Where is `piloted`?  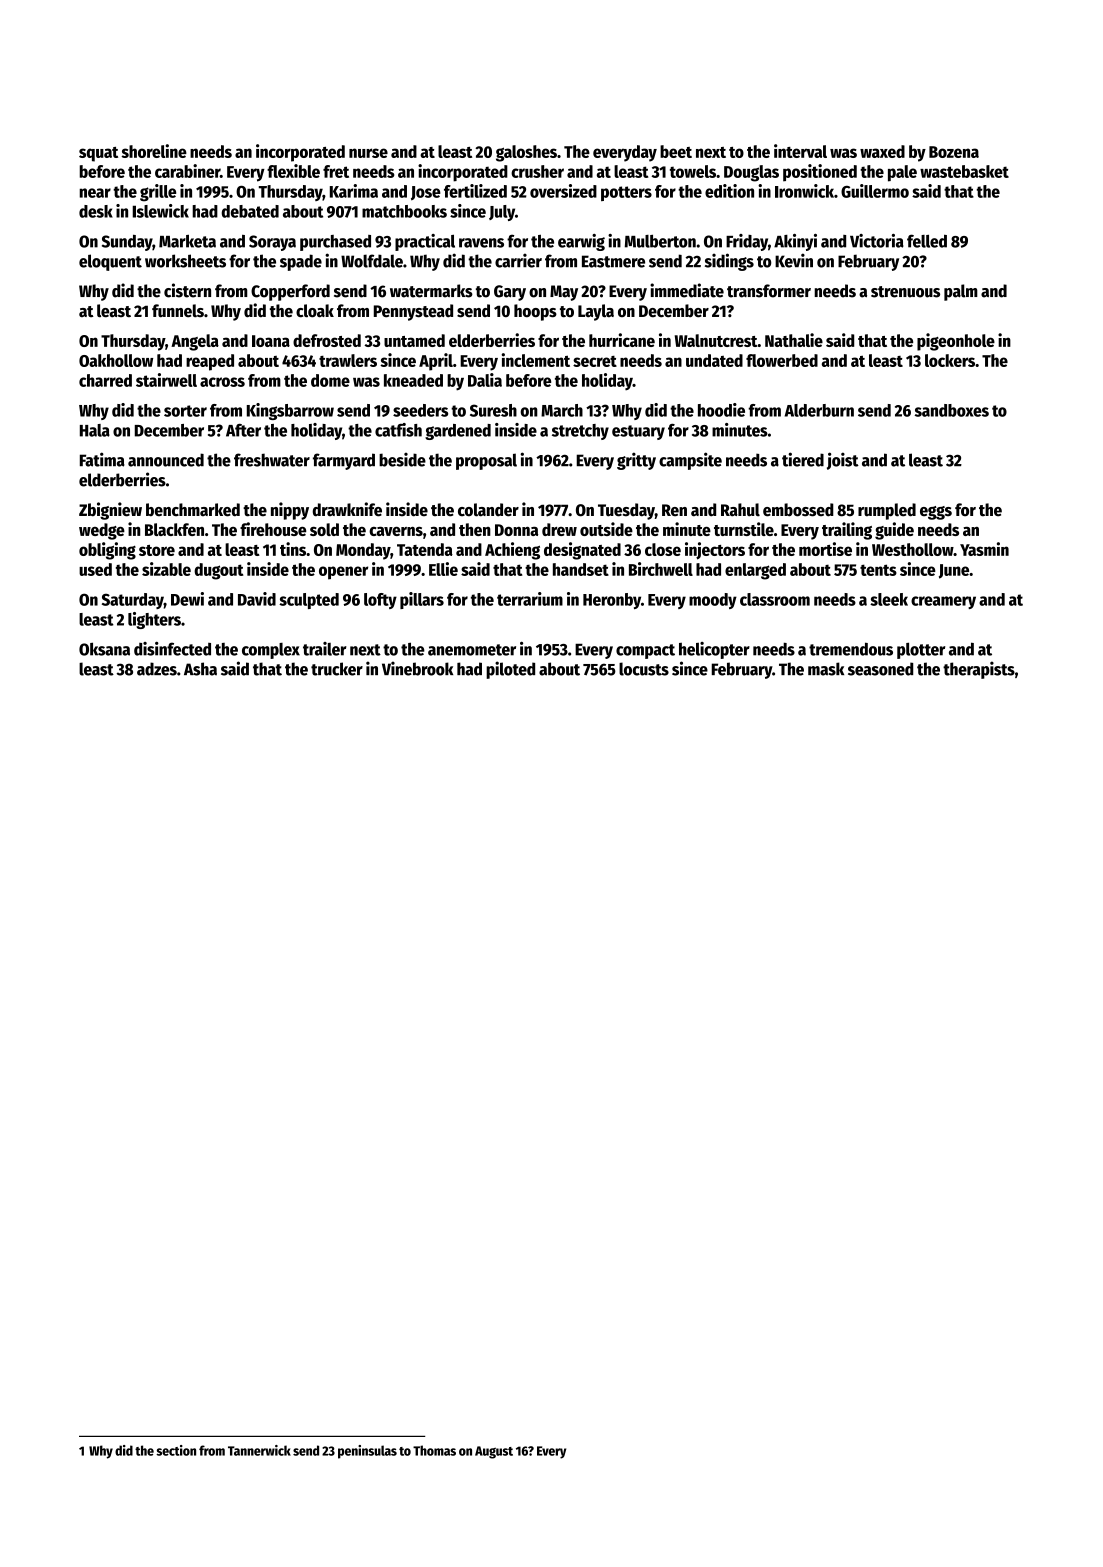
piloted is located at coordinates (510, 670).
